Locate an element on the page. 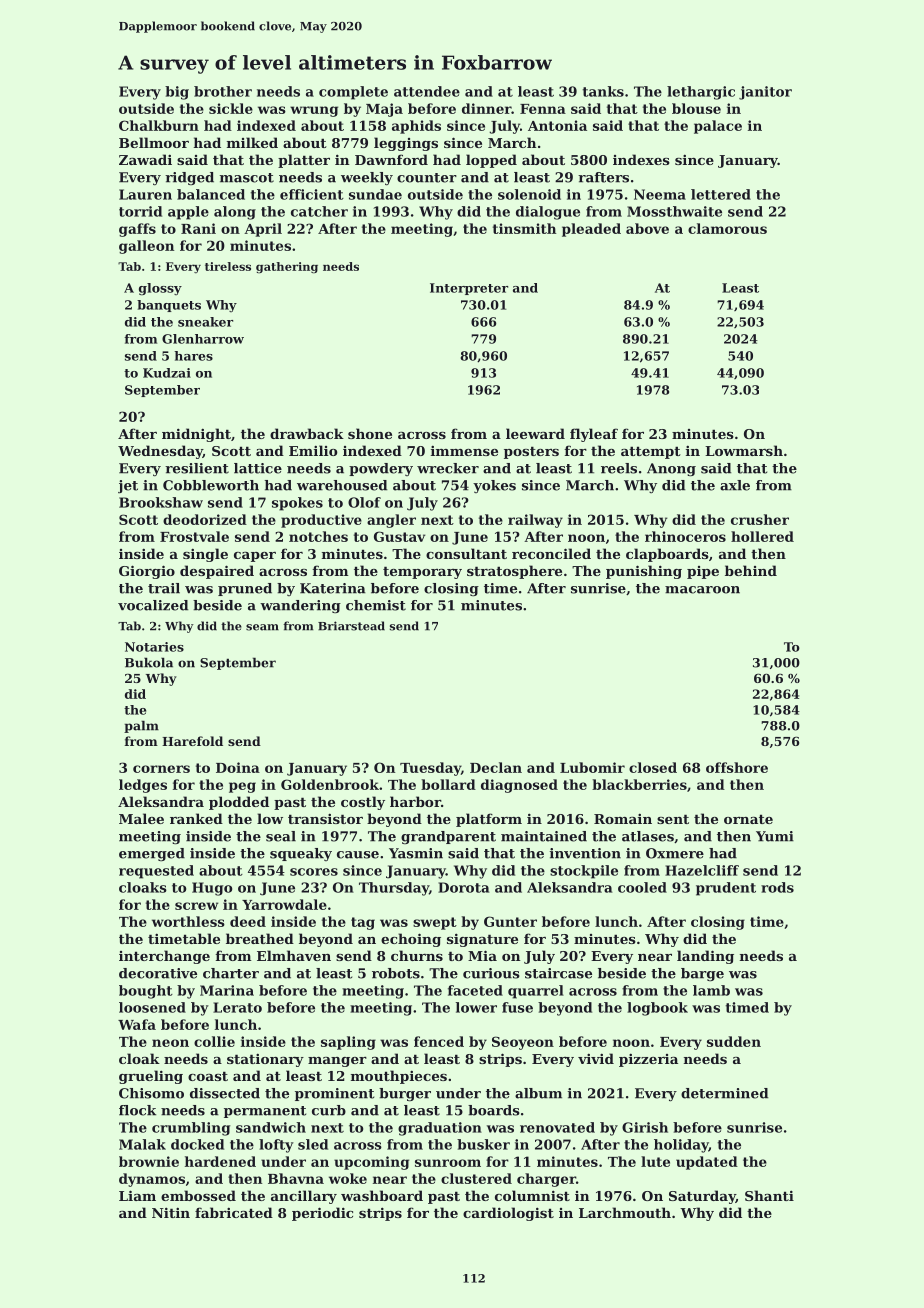 The height and width of the page is (1308, 924). flock is located at coordinates (137, 1110).
